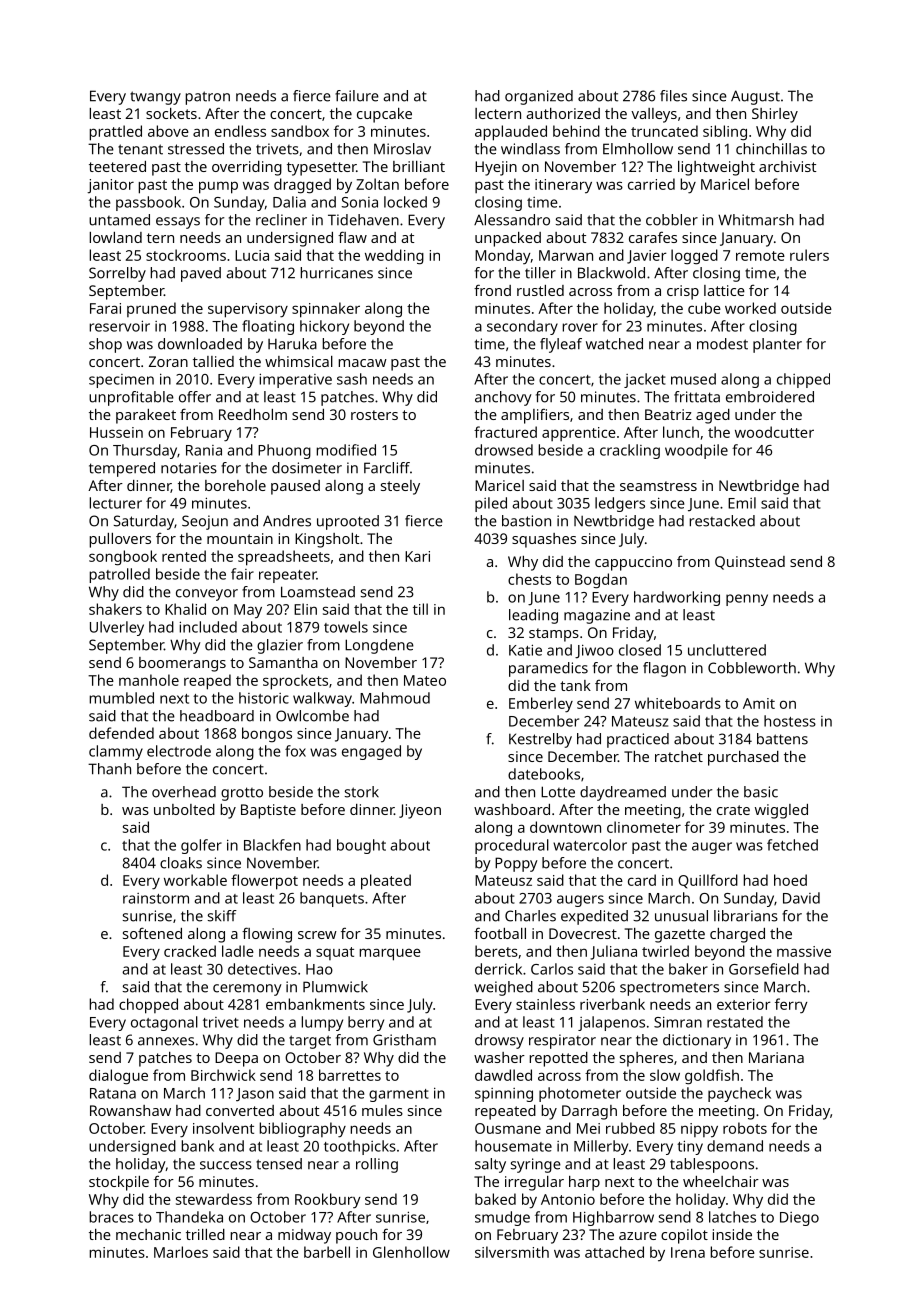  Describe the element at coordinates (335, 987) in the page. I see `Plumwick` at that location.
